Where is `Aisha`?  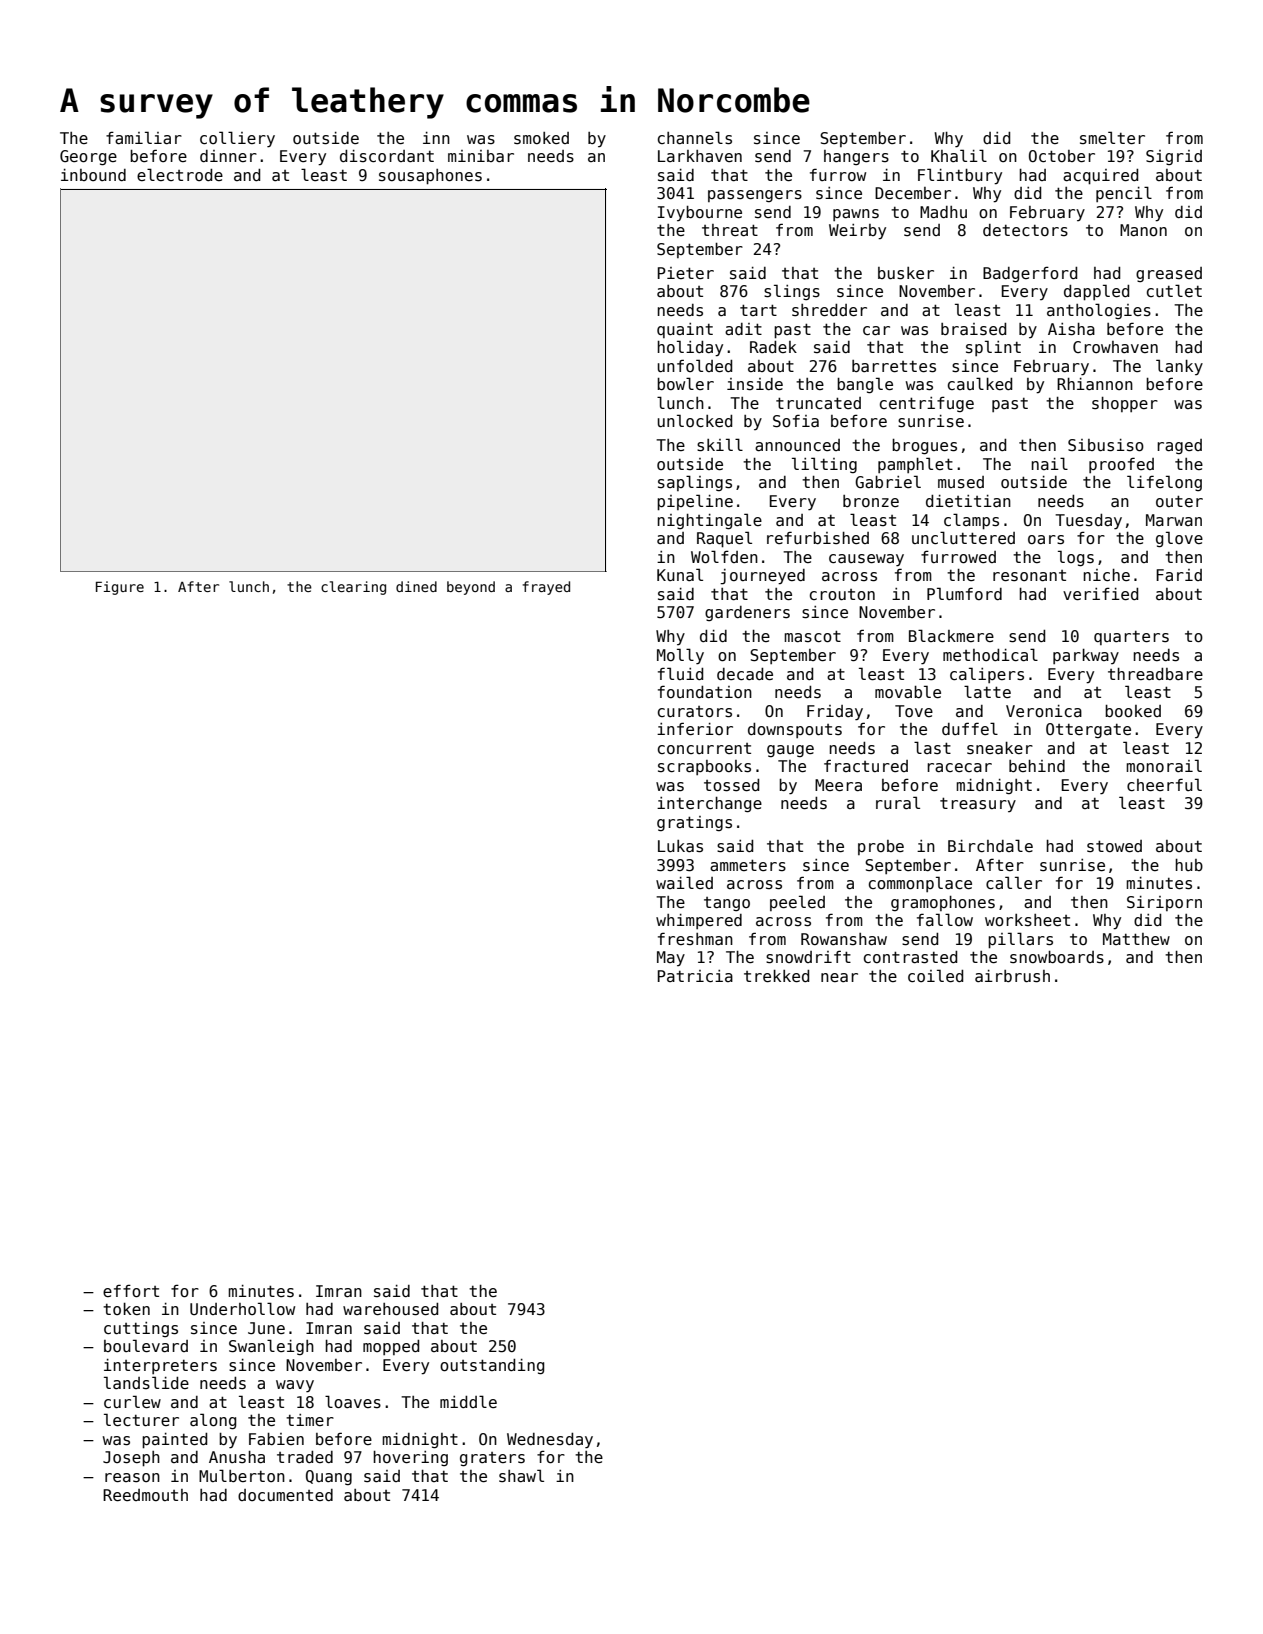
Aisha is located at coordinates (1071, 329).
